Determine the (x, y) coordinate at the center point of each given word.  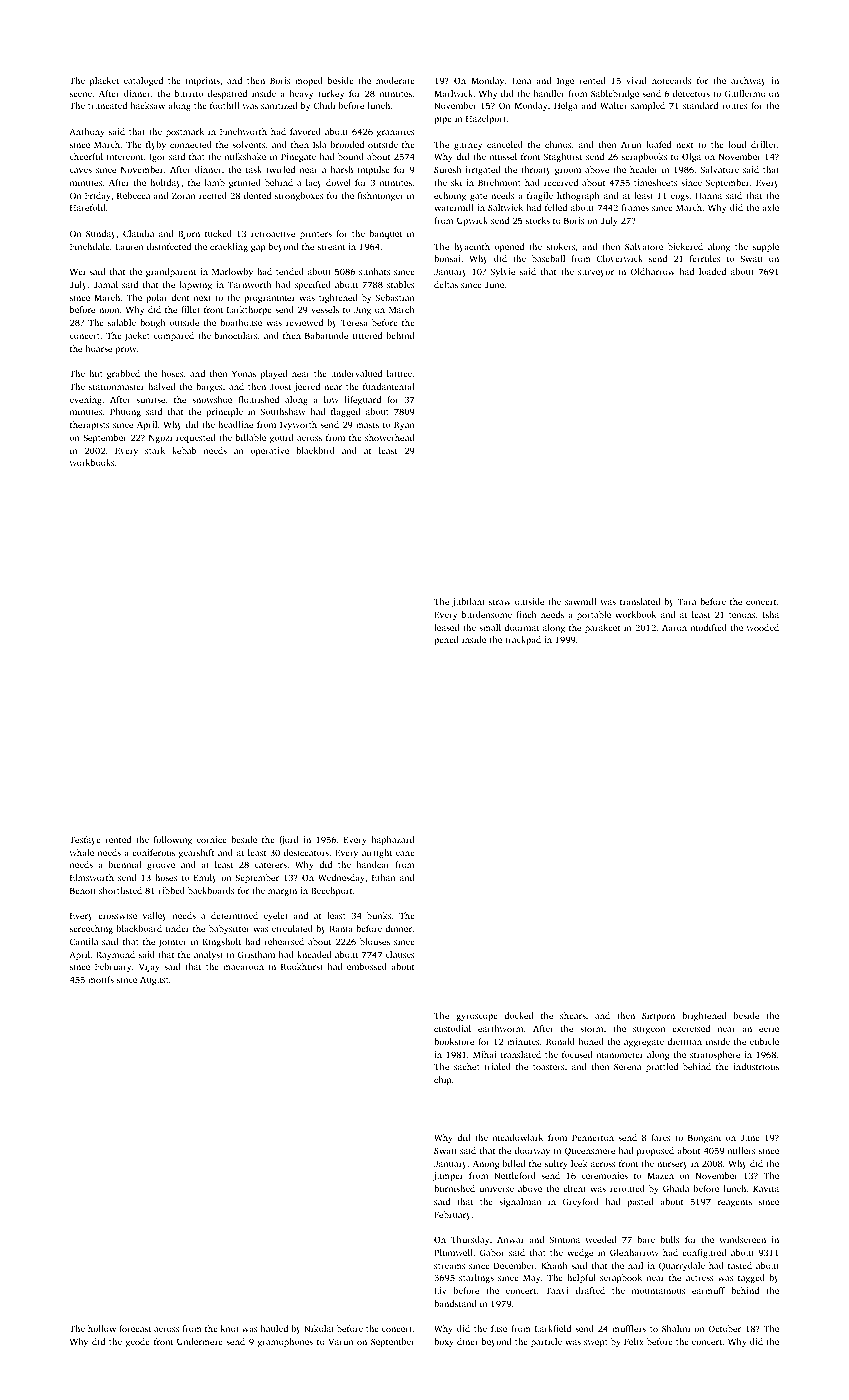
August (154, 981)
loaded (712, 271)
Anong (486, 1165)
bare (646, 1239)
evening (86, 400)
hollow (102, 1328)
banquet (385, 234)
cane (405, 853)
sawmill (580, 601)
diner (468, 1341)
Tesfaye (85, 840)
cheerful (86, 156)
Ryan (404, 425)
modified (709, 627)
